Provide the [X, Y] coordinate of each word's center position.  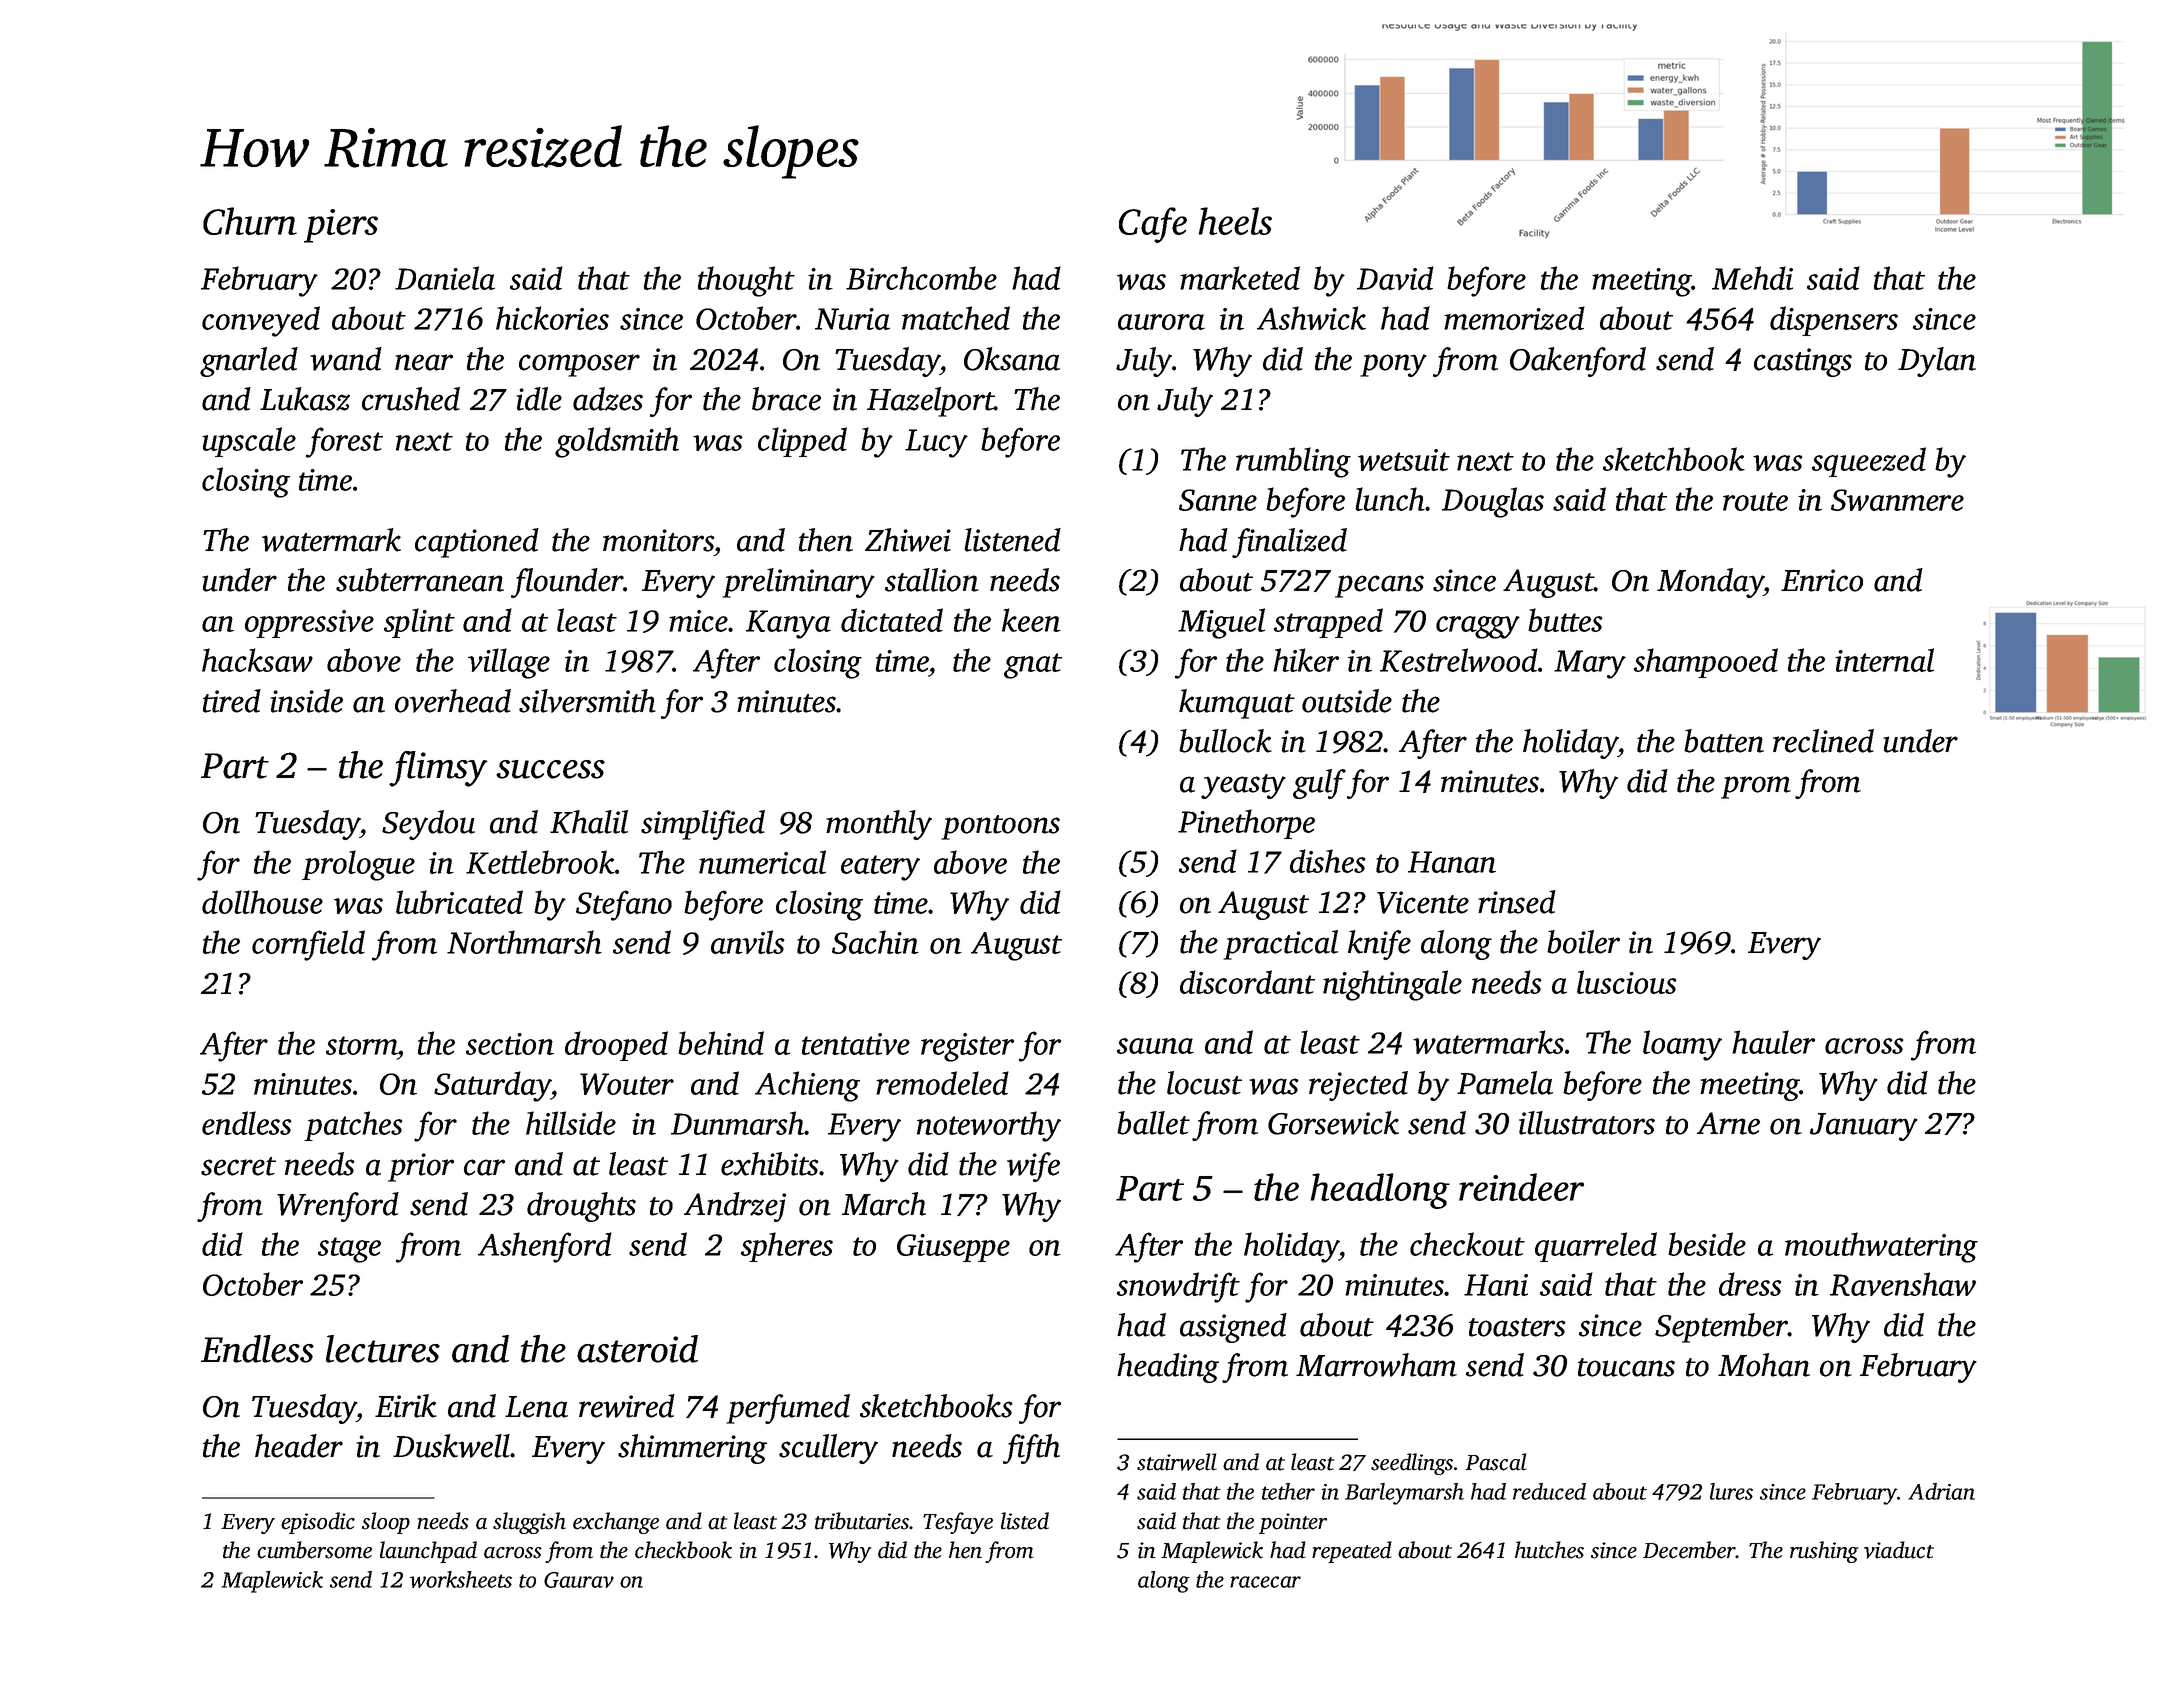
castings [1803, 362]
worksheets [461, 1579]
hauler [1773, 1042]
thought [746, 281]
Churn [250, 221]
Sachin [875, 942]
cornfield [308, 945]
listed [1025, 1521]
